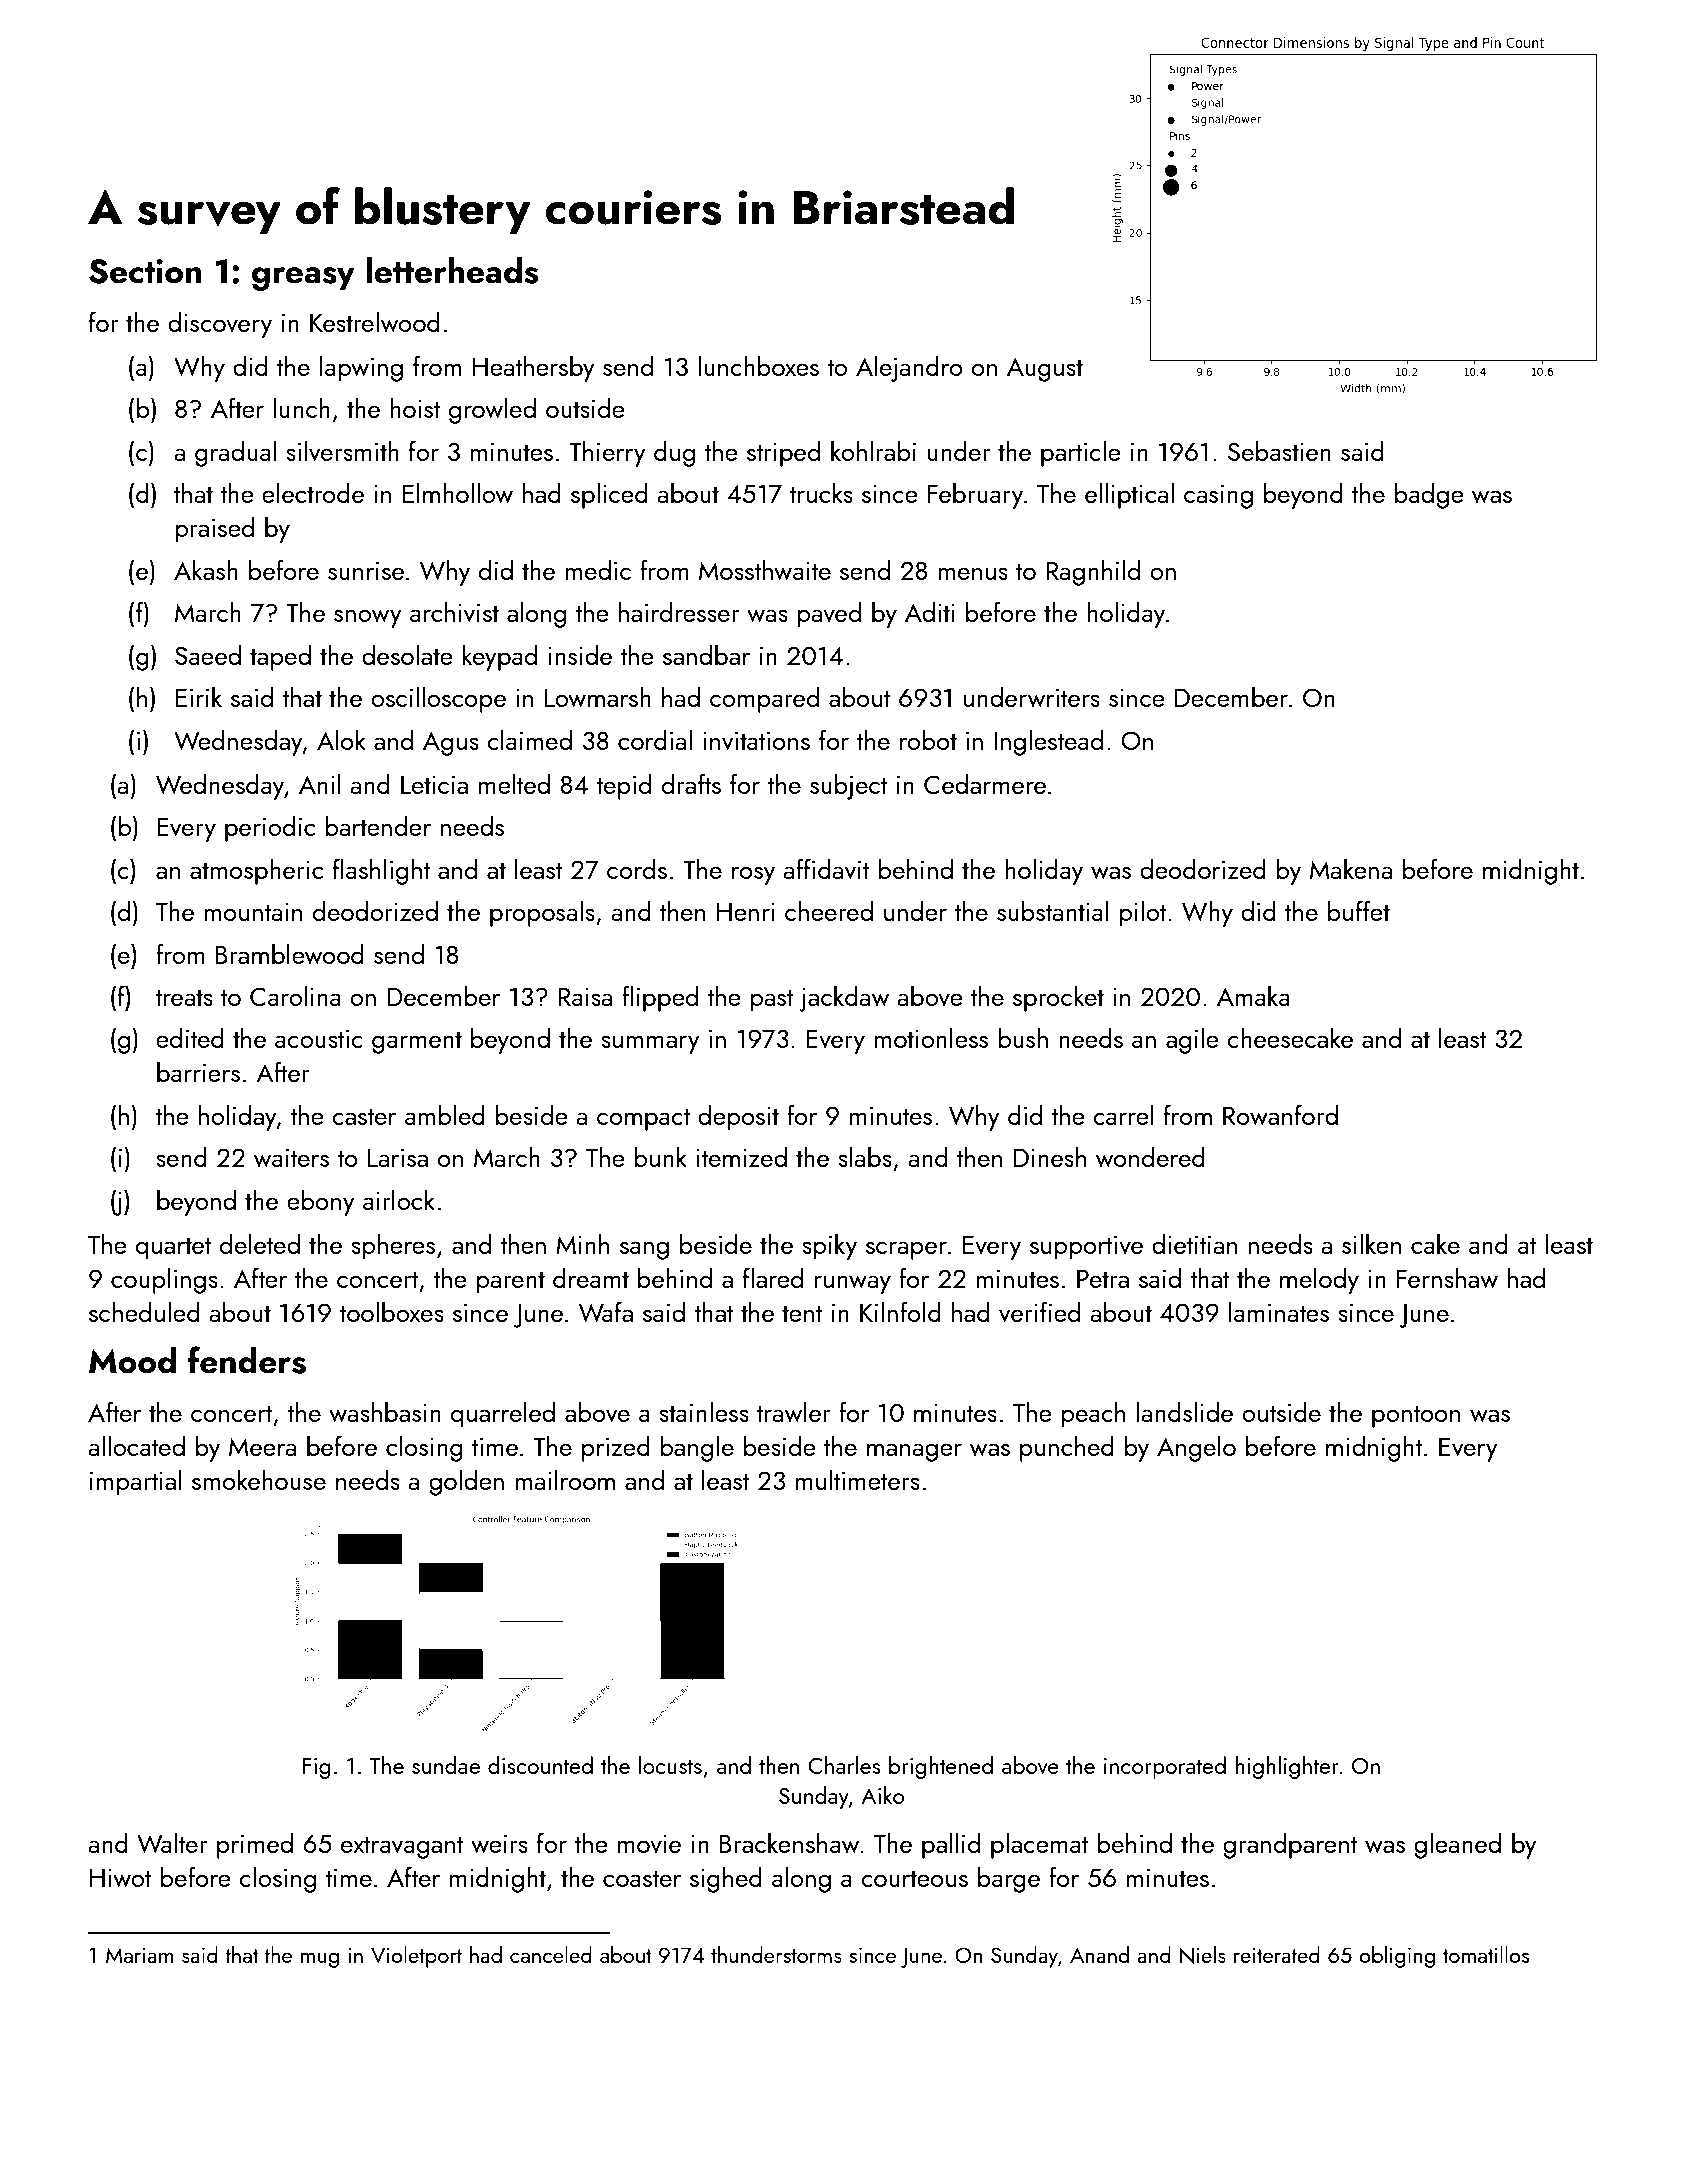  What do you see at coordinates (198, 1071) in the screenshot?
I see `barriers` at bounding box center [198, 1071].
